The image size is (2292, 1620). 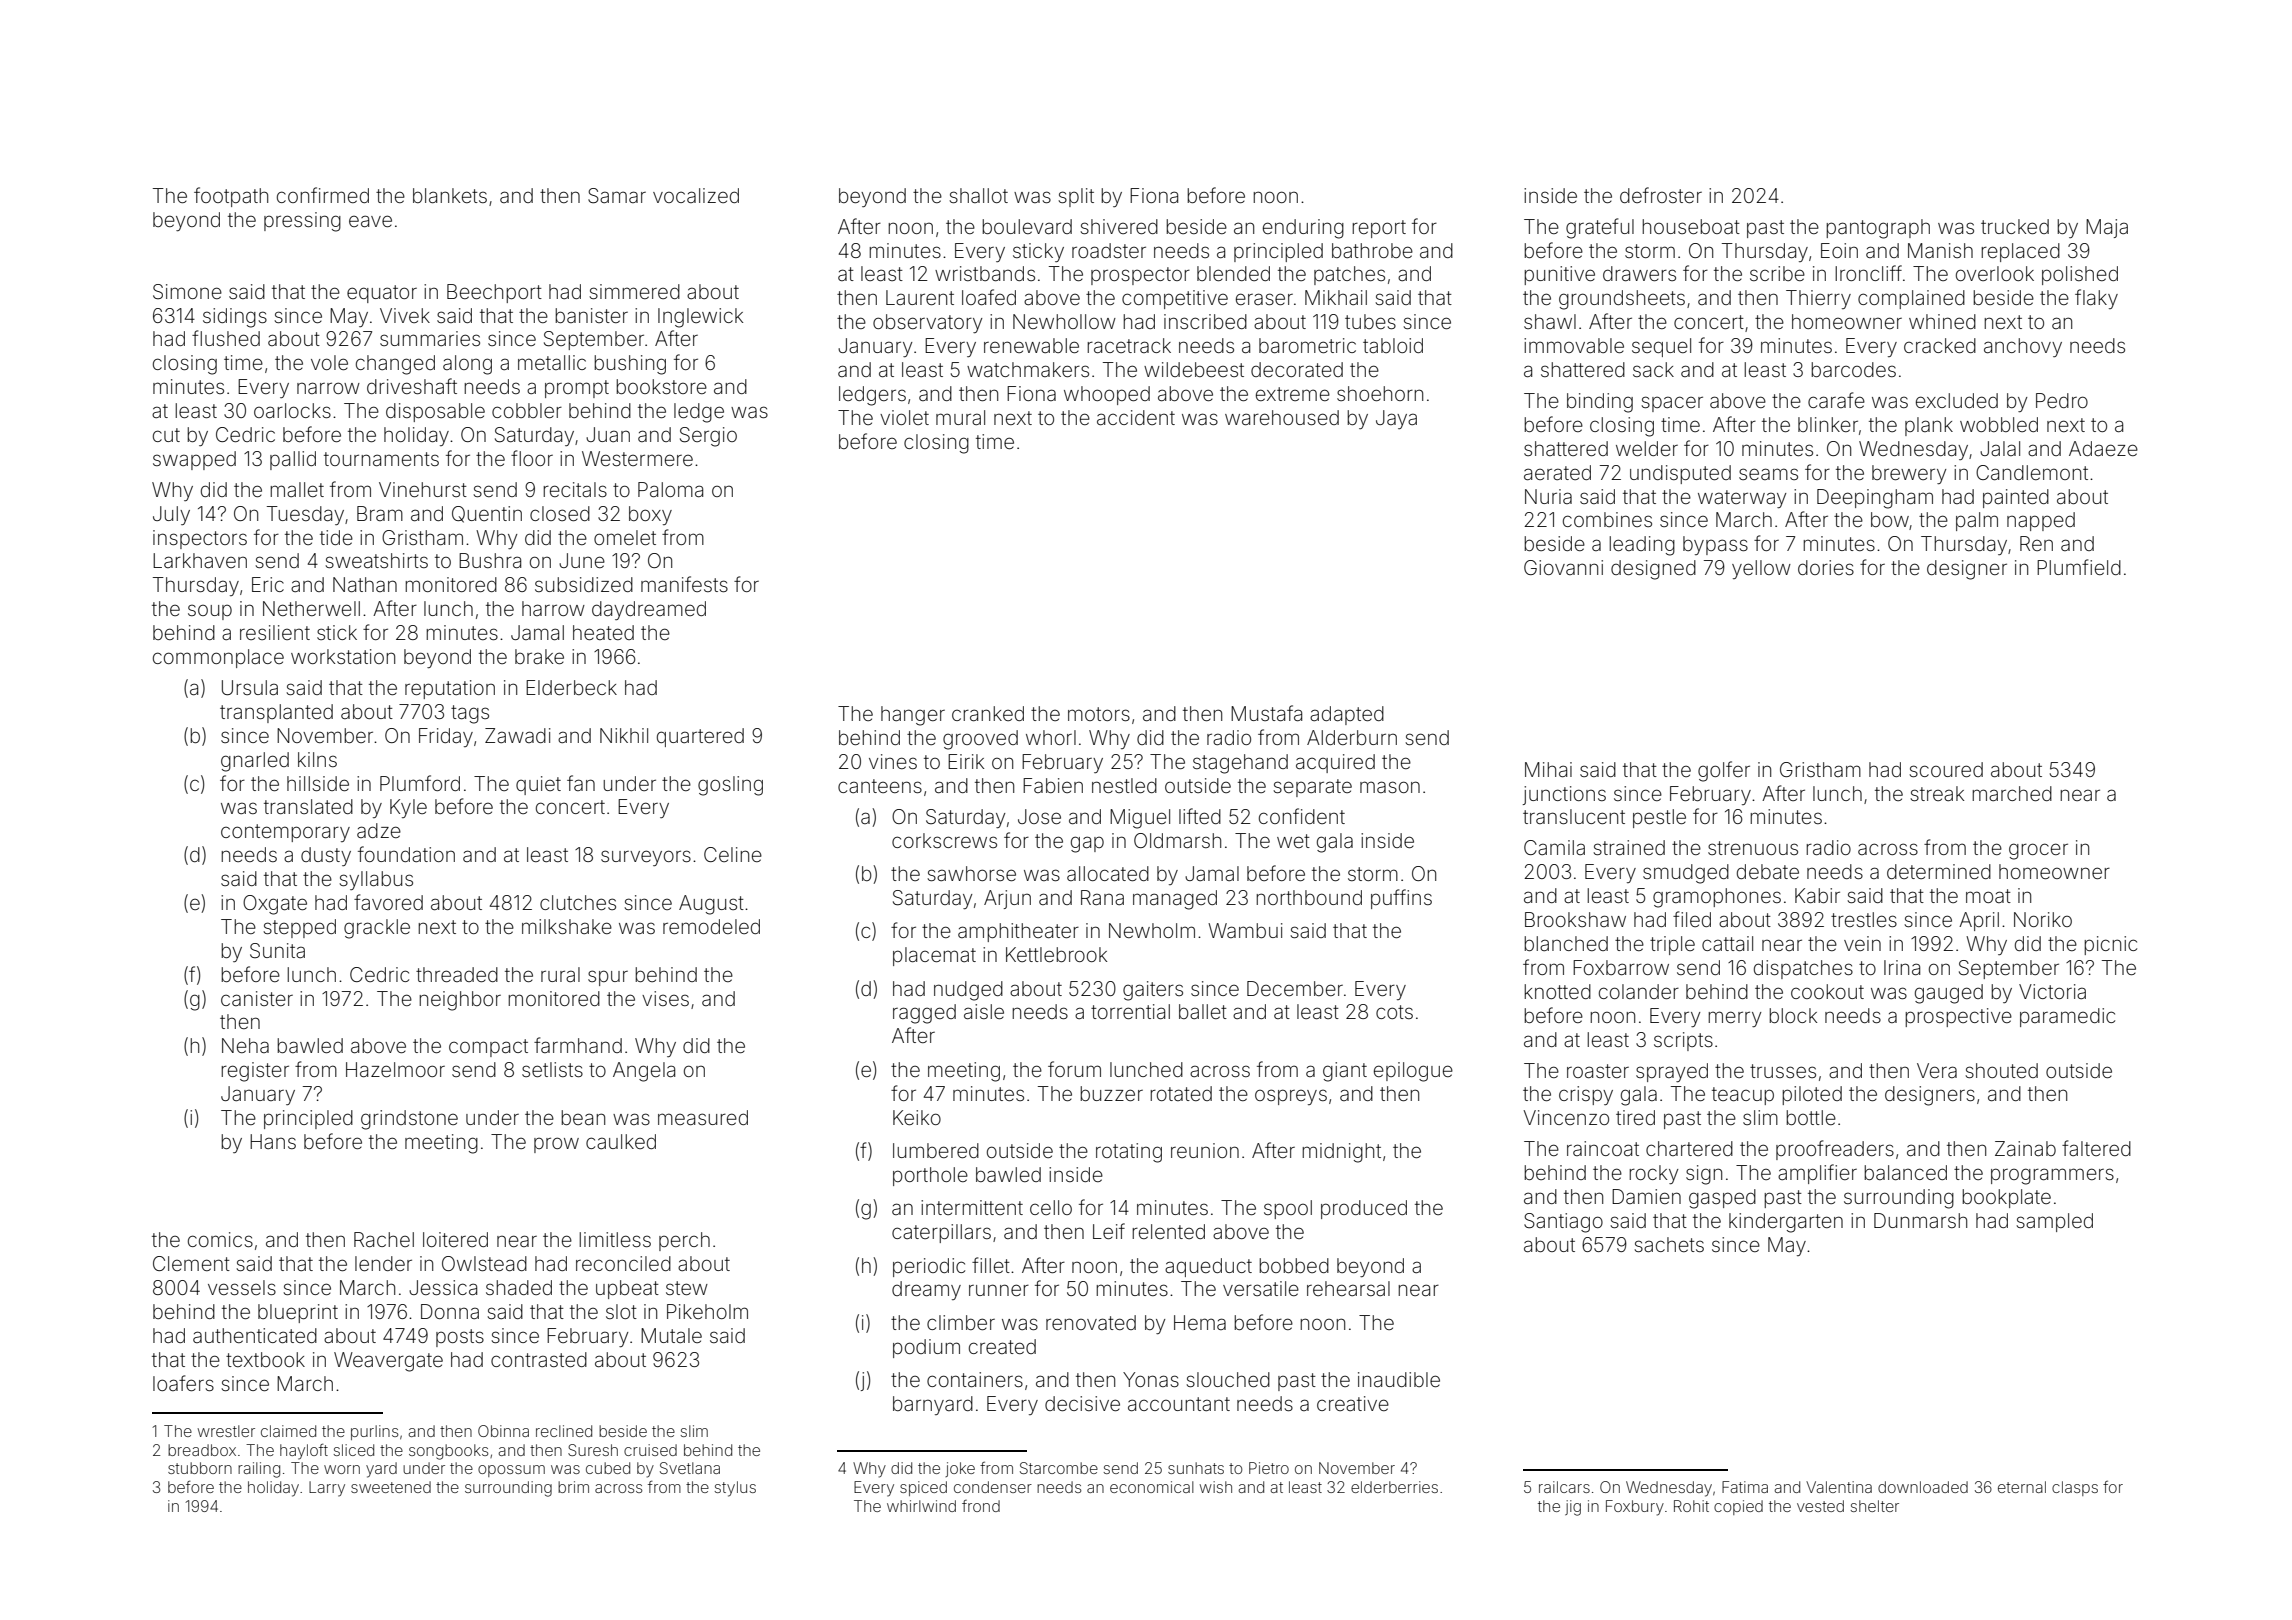 I want to click on brim, so click(x=573, y=1487).
